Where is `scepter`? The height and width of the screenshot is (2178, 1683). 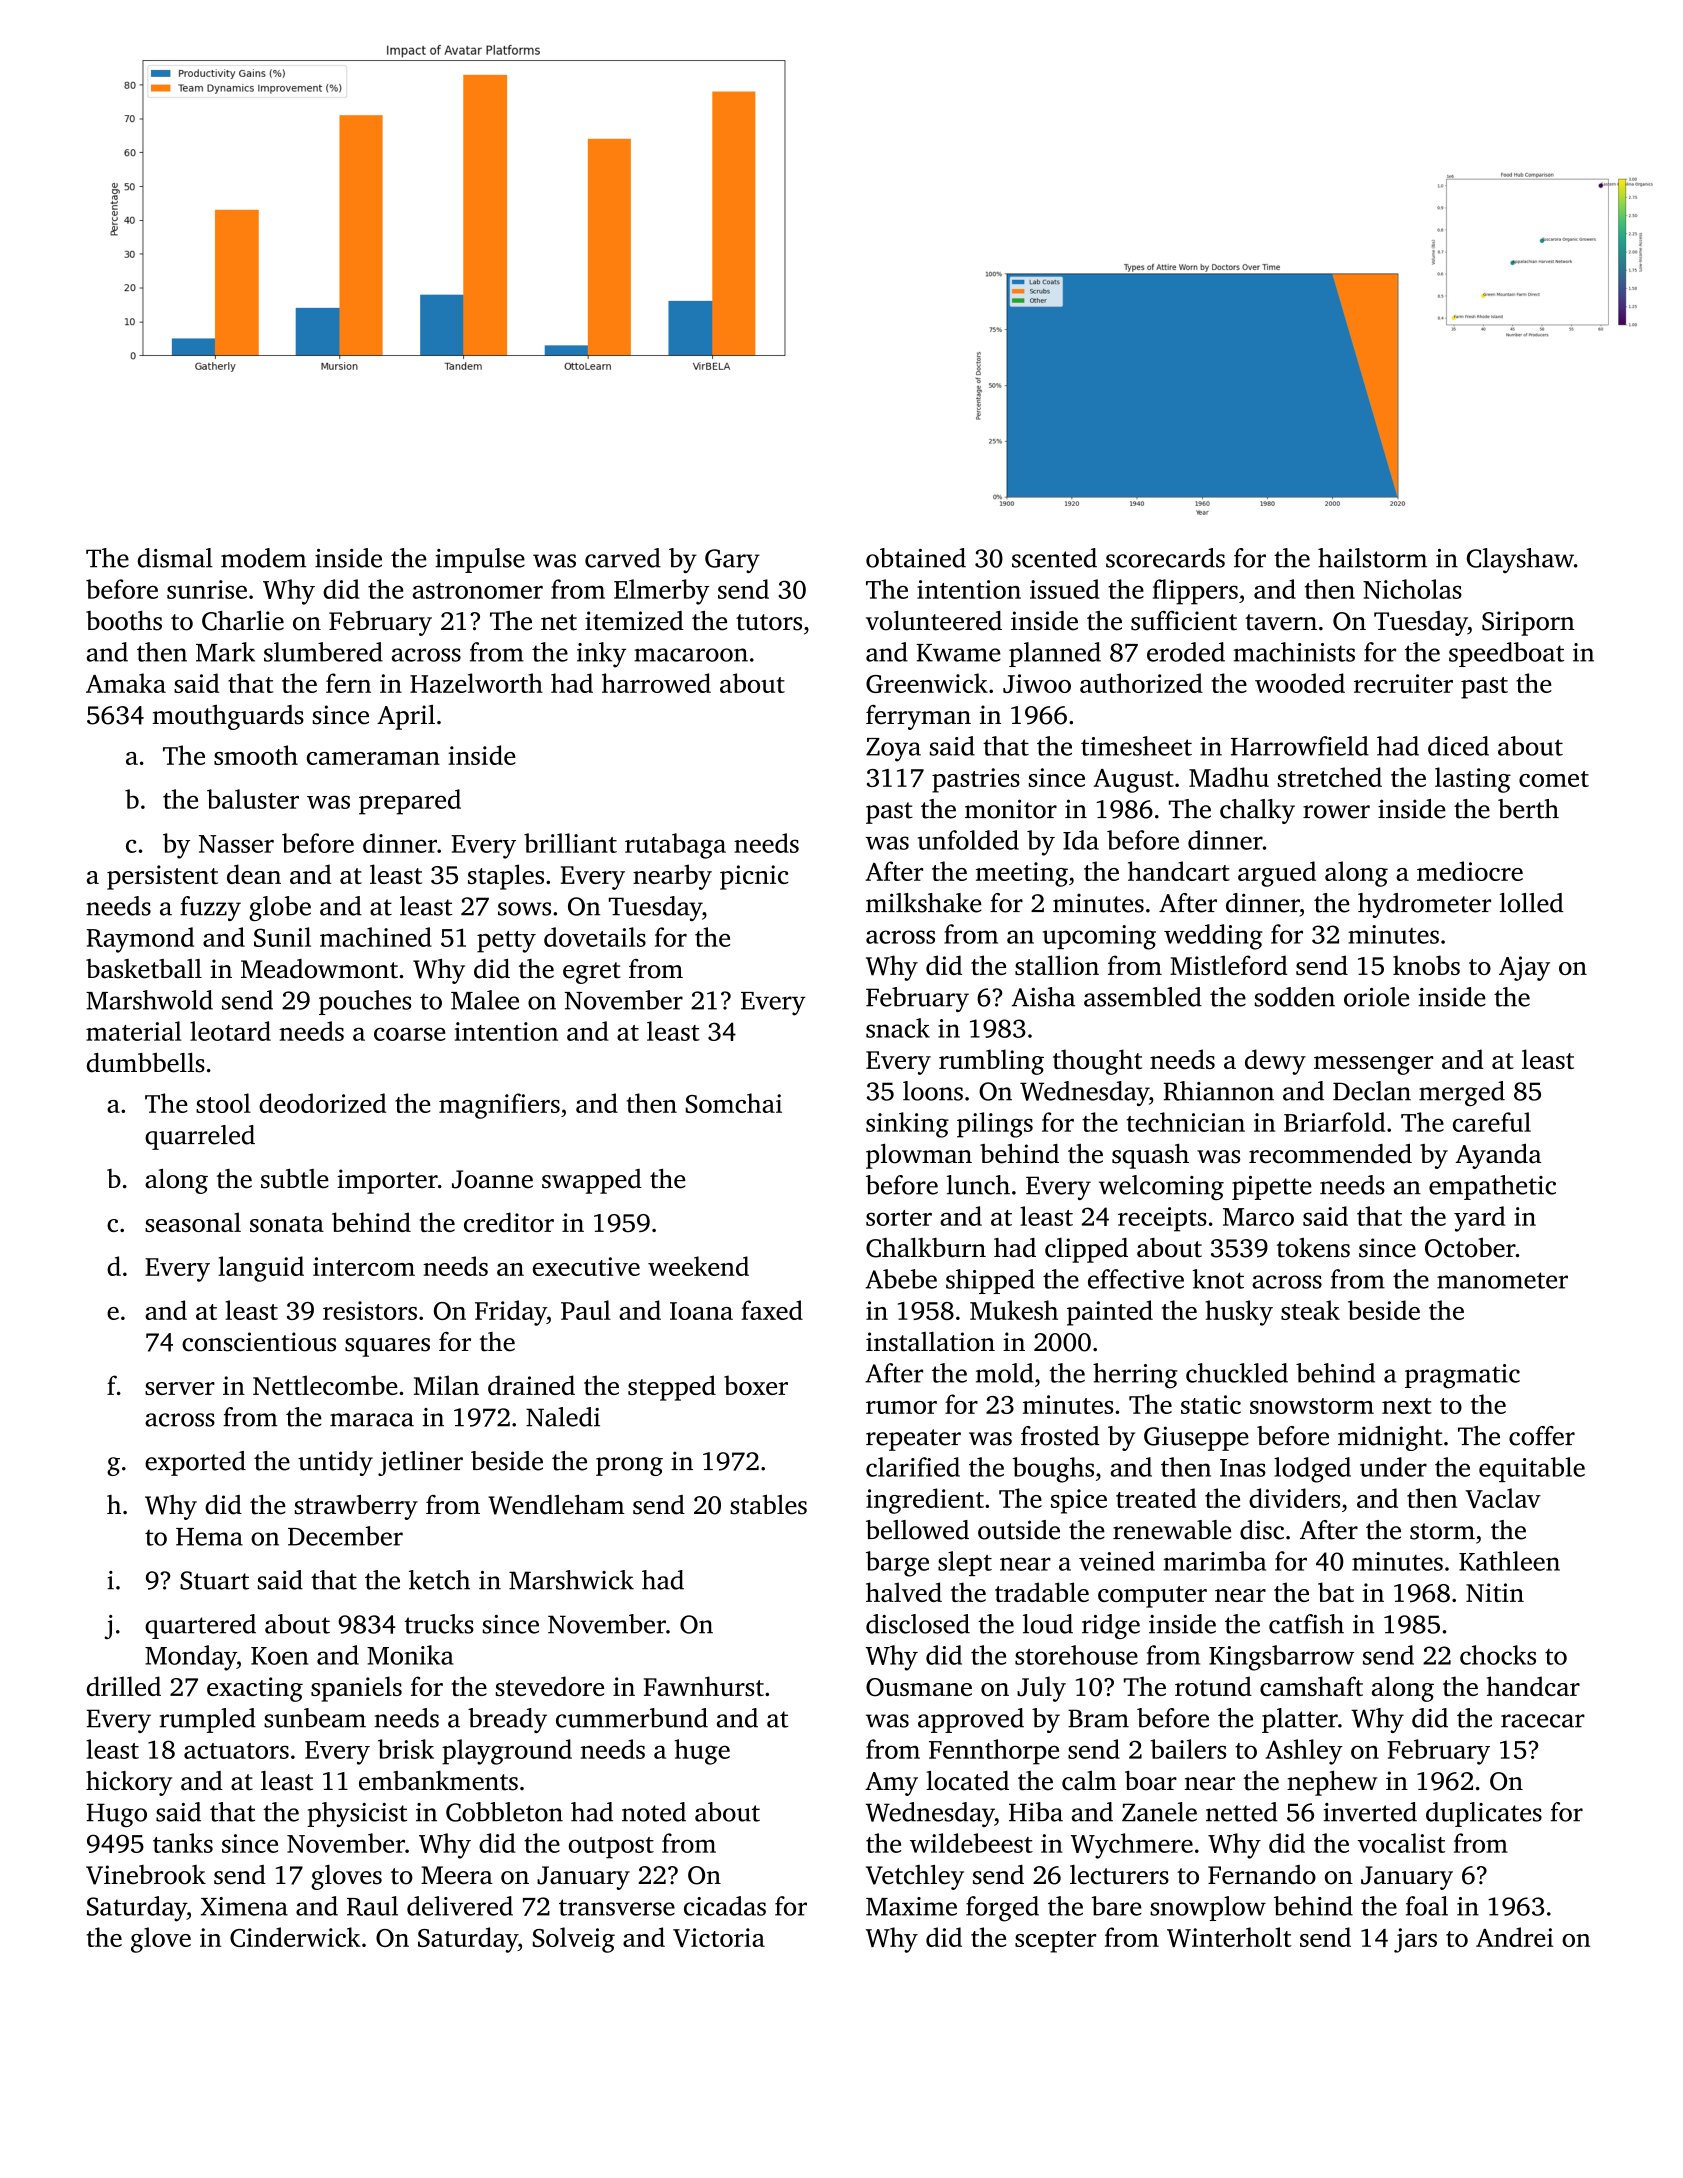
scepter is located at coordinates (1055, 1942).
